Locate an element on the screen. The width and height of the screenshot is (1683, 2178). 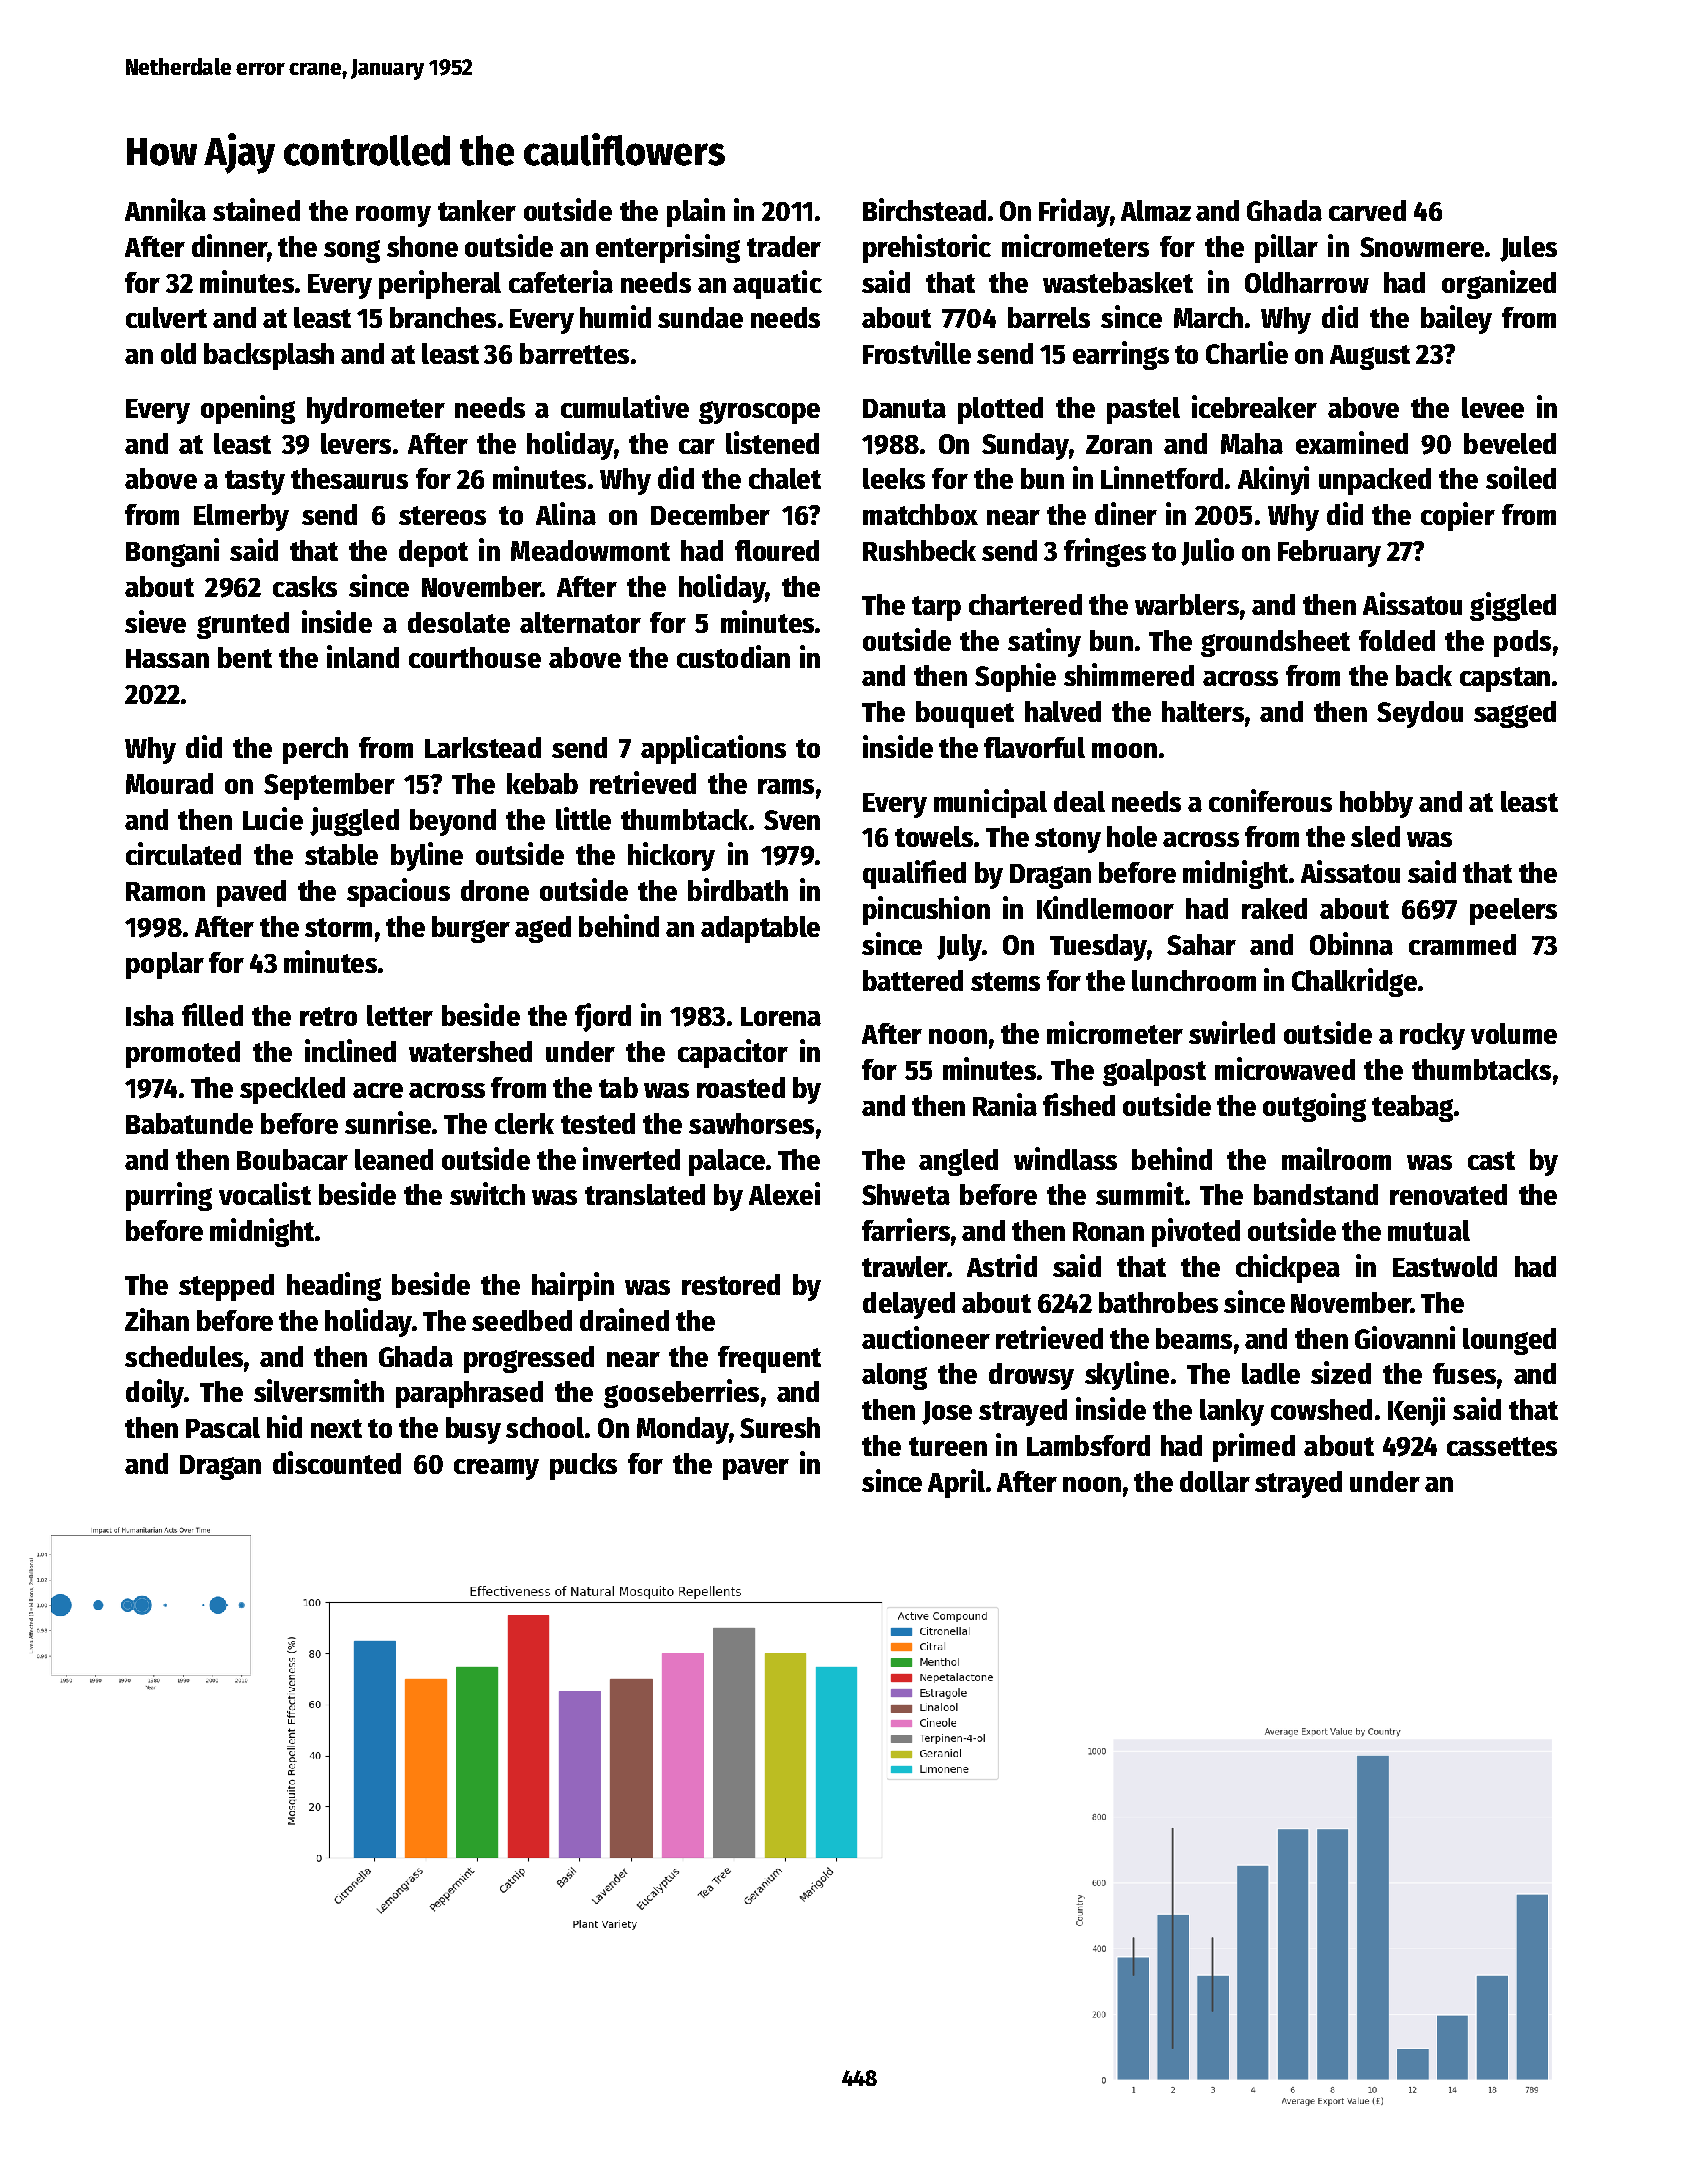
Rania is located at coordinates (1005, 1104).
